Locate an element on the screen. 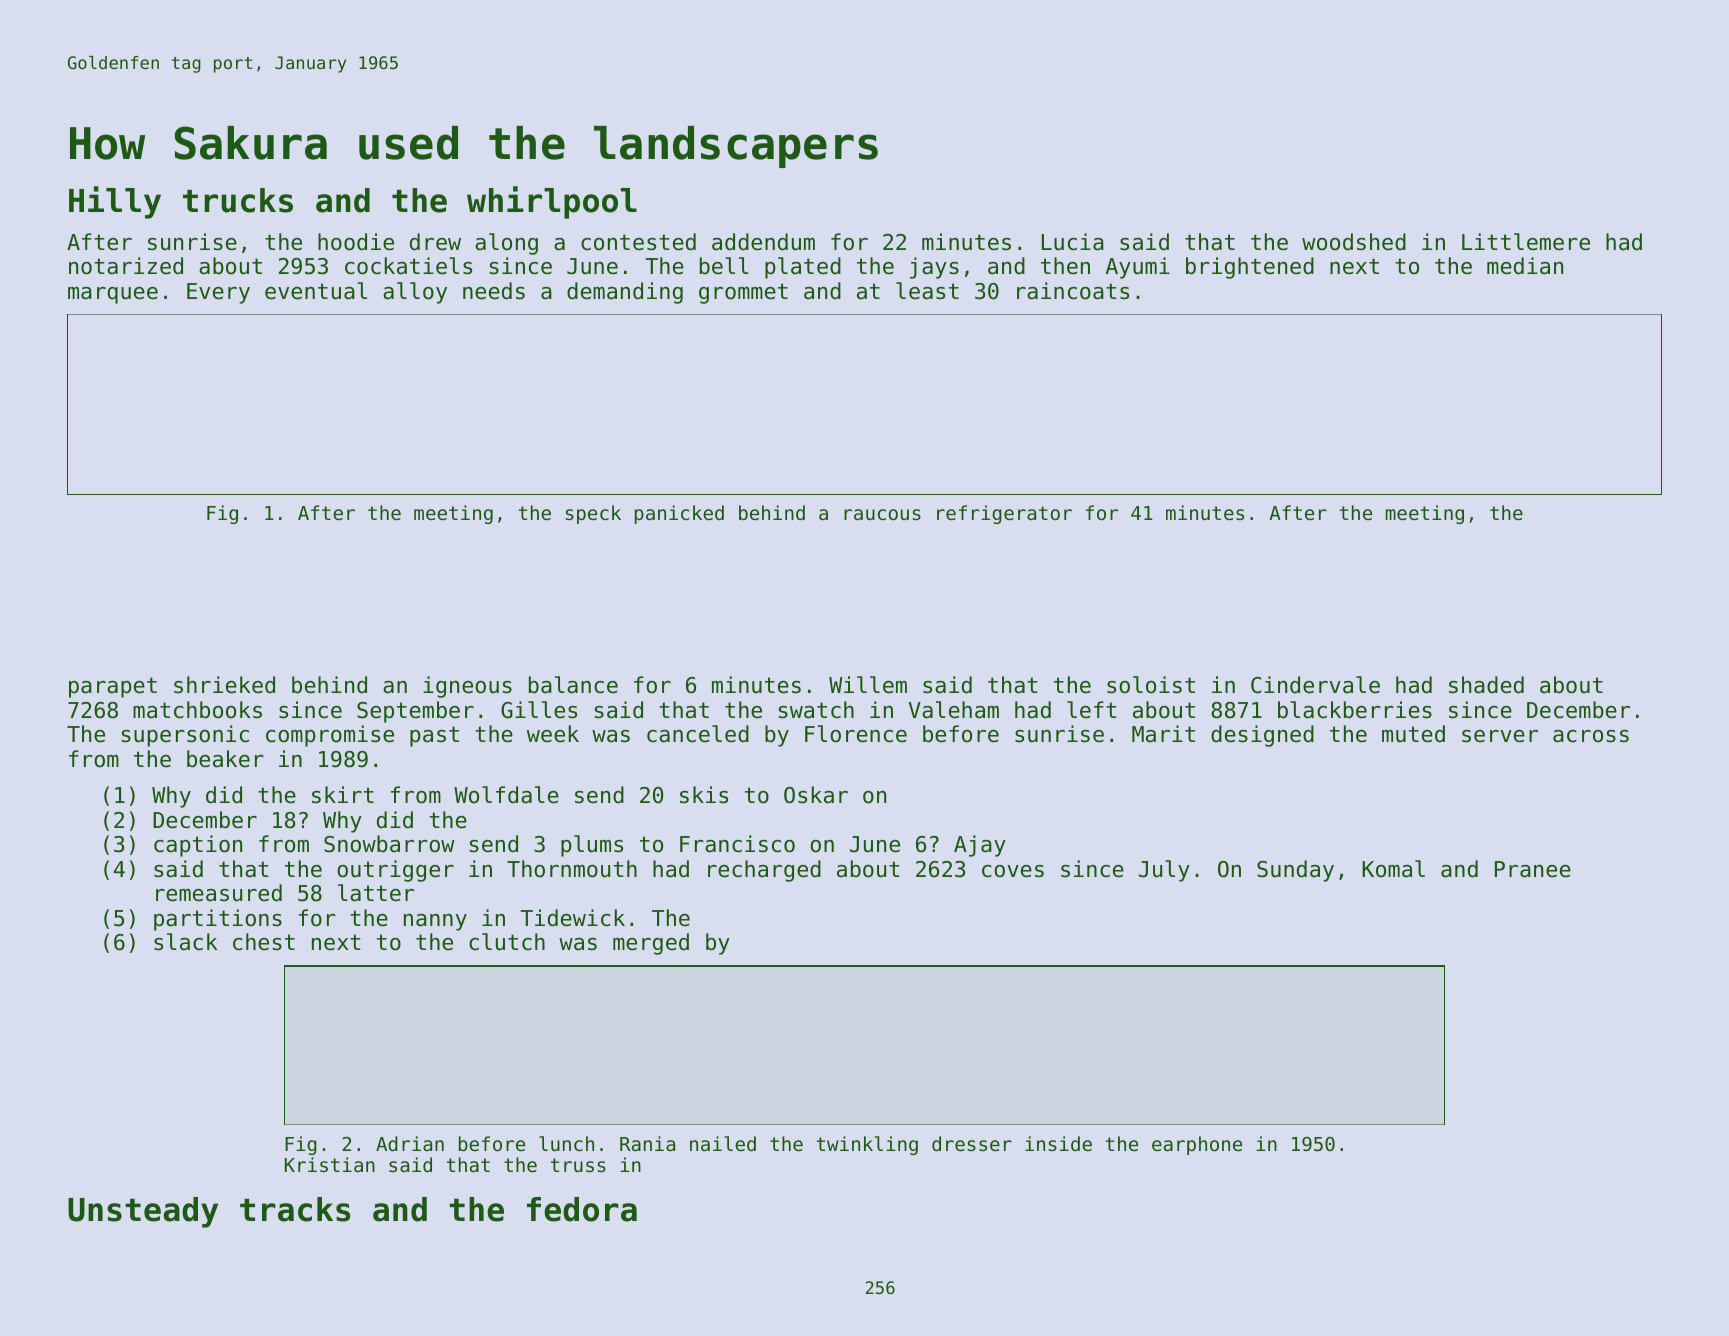 This screenshot has height=1336, width=1729. coves is located at coordinates (1013, 871).
